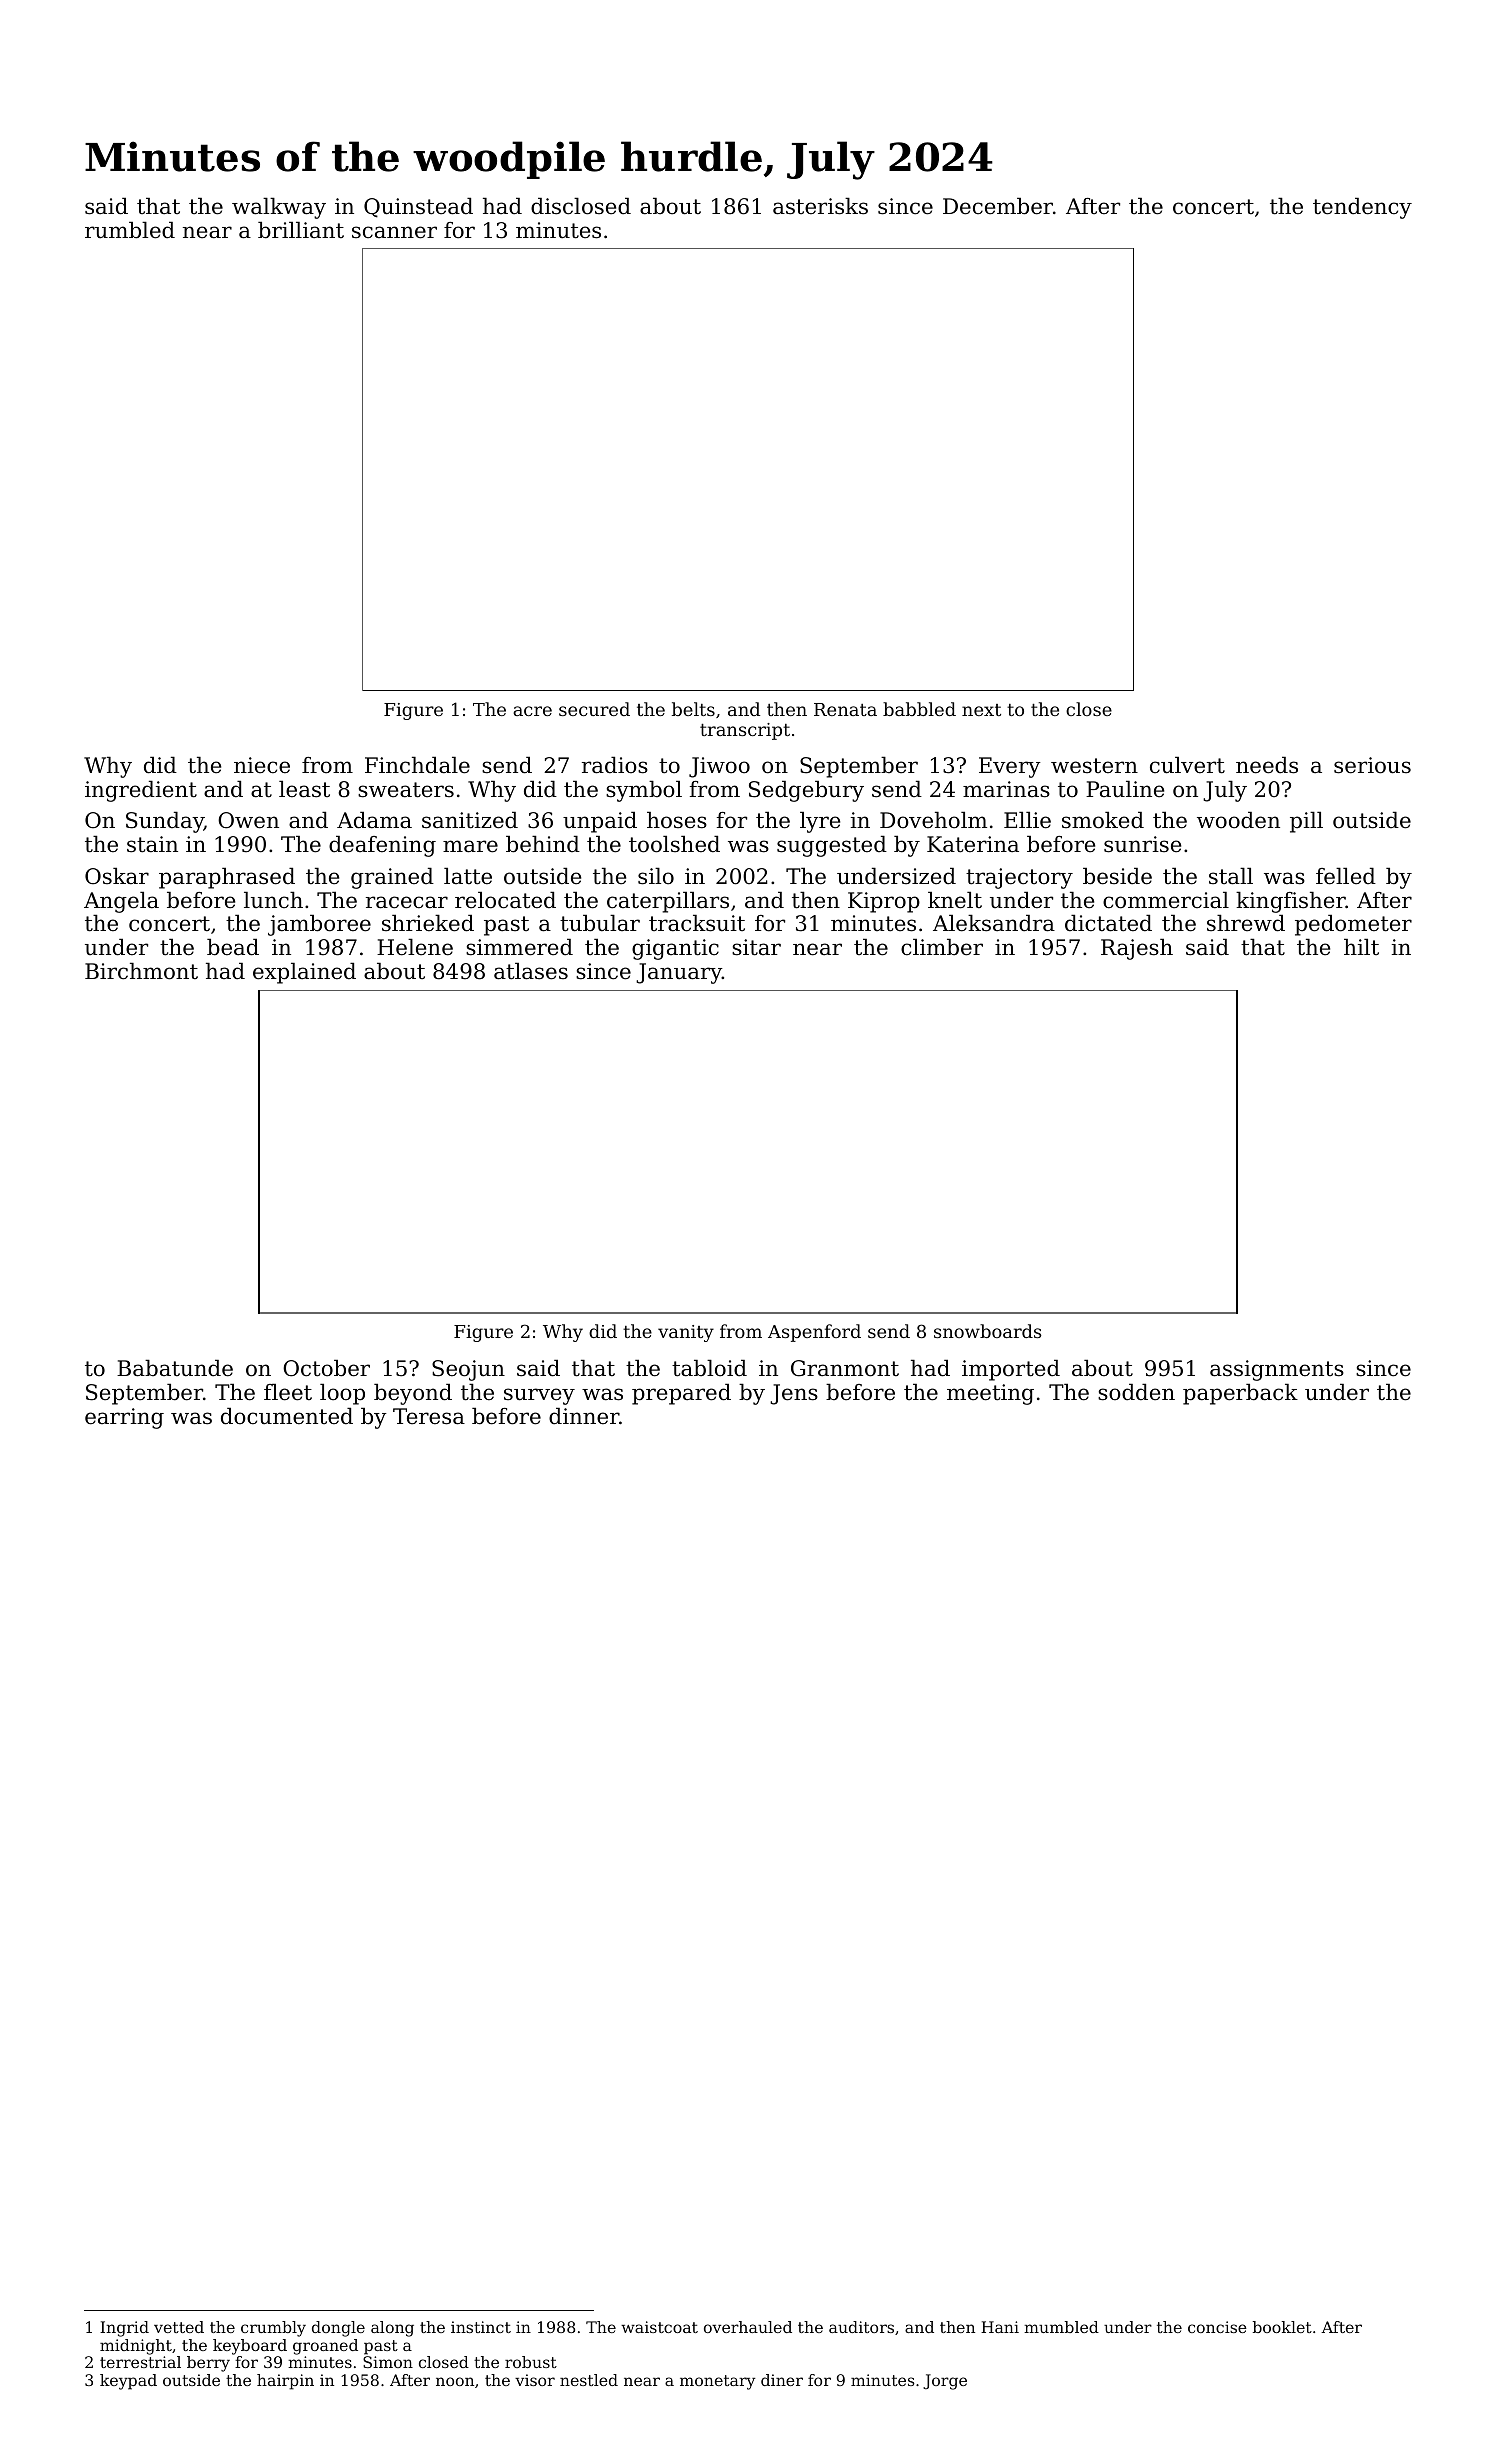 The image size is (1496, 2464). Describe the element at coordinates (128, 2382) in the document. I see `keypad` at that location.
